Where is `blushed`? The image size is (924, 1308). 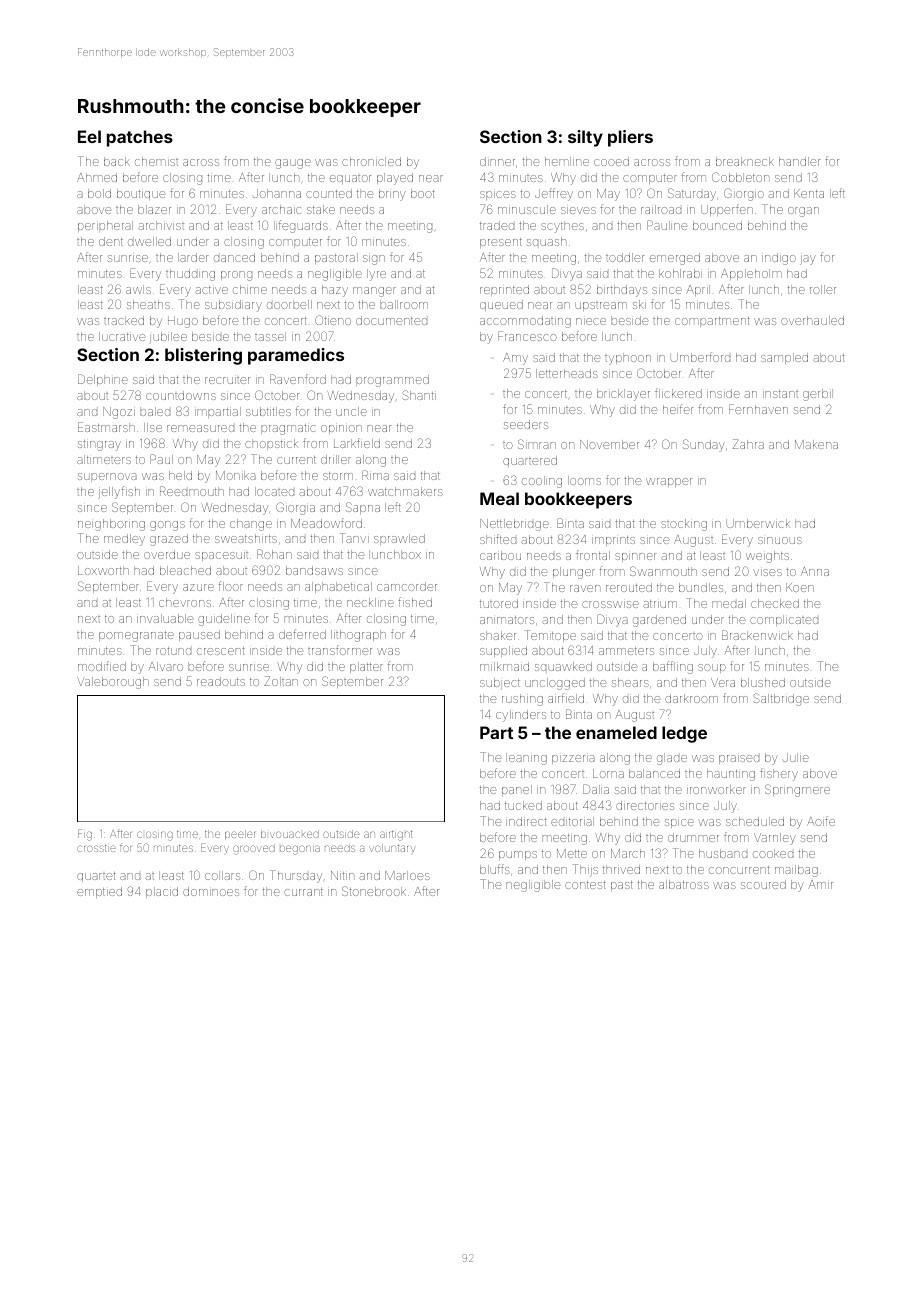
blushed is located at coordinates (763, 682).
